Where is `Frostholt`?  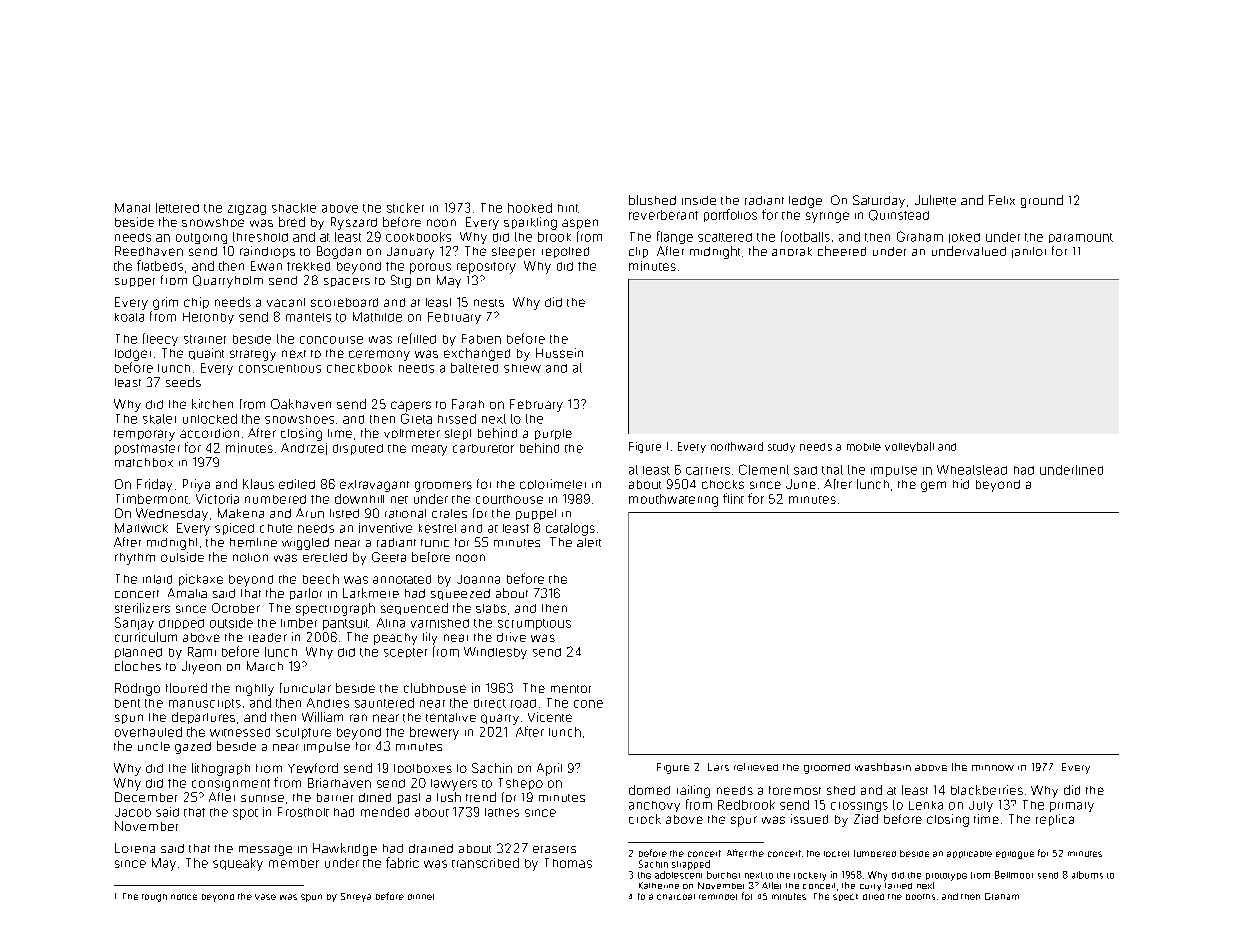
Frostholt is located at coordinates (303, 812).
